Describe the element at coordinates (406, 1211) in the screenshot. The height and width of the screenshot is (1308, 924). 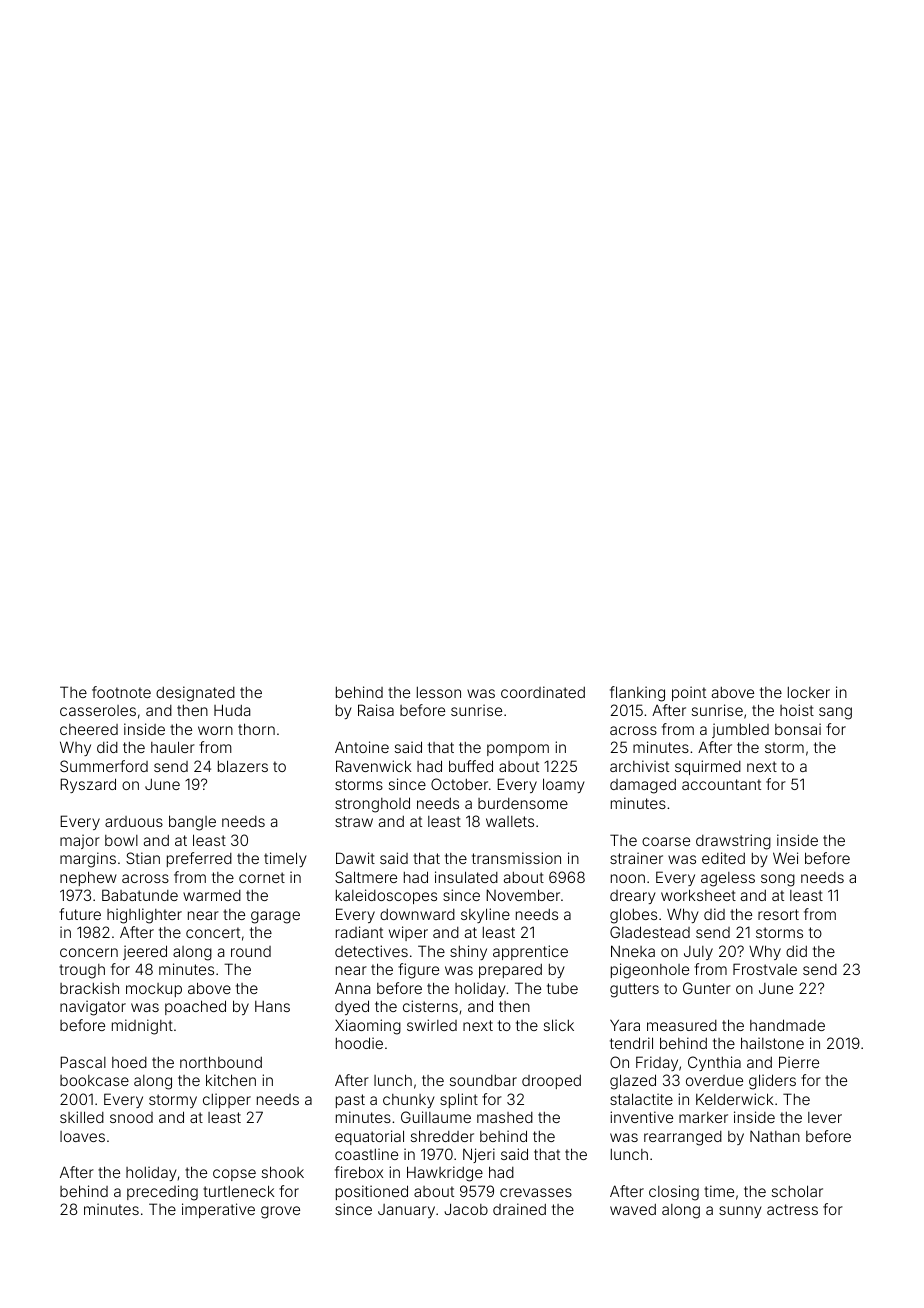
I see `January` at that location.
